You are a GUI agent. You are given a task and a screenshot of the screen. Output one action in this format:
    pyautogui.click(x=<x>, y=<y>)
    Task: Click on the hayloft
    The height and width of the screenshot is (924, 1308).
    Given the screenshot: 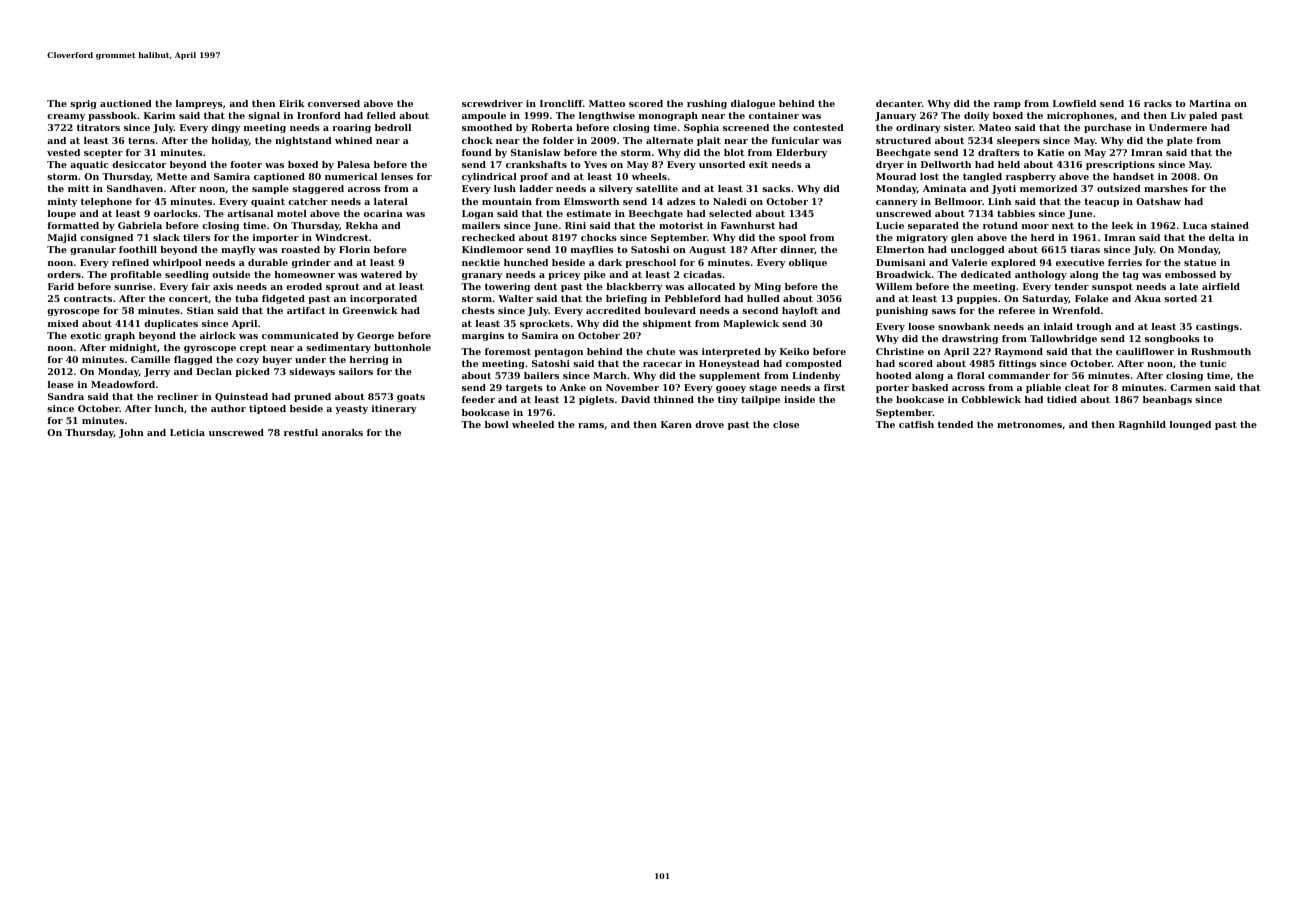 What is the action you would take?
    pyautogui.click(x=800, y=311)
